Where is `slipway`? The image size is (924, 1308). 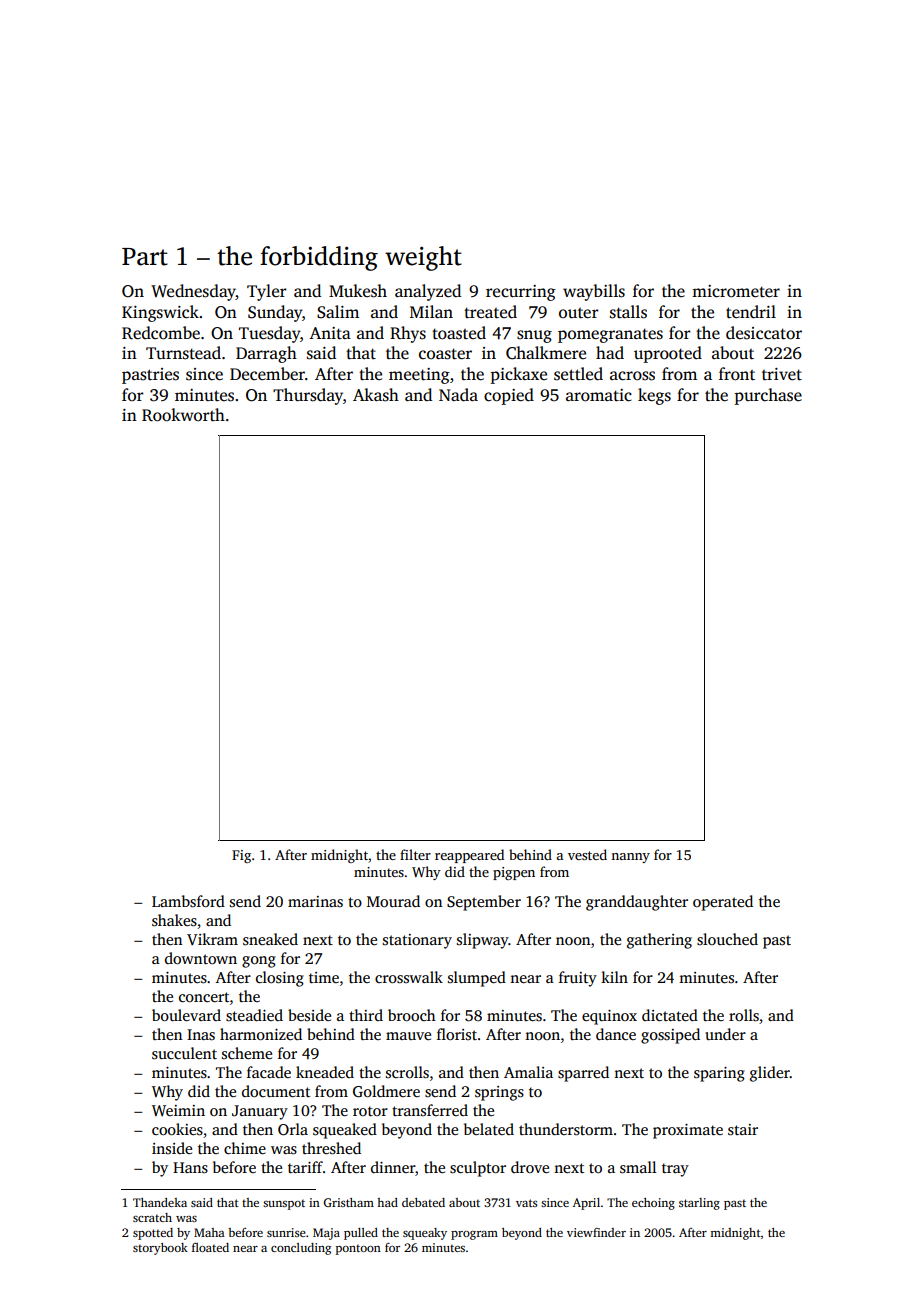 slipway is located at coordinates (483, 941).
